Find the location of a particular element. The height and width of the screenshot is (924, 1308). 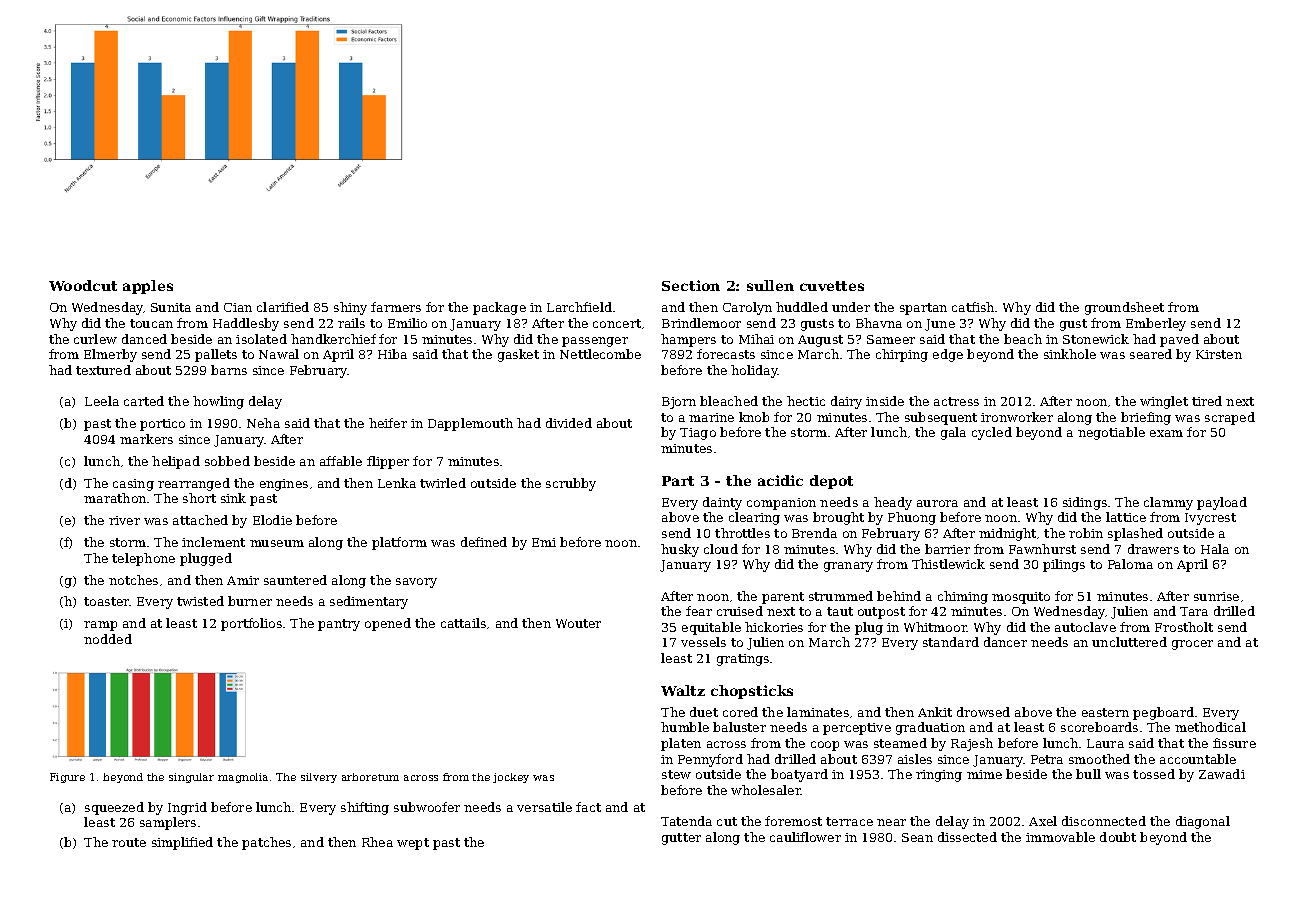

Tatenda is located at coordinates (686, 821).
